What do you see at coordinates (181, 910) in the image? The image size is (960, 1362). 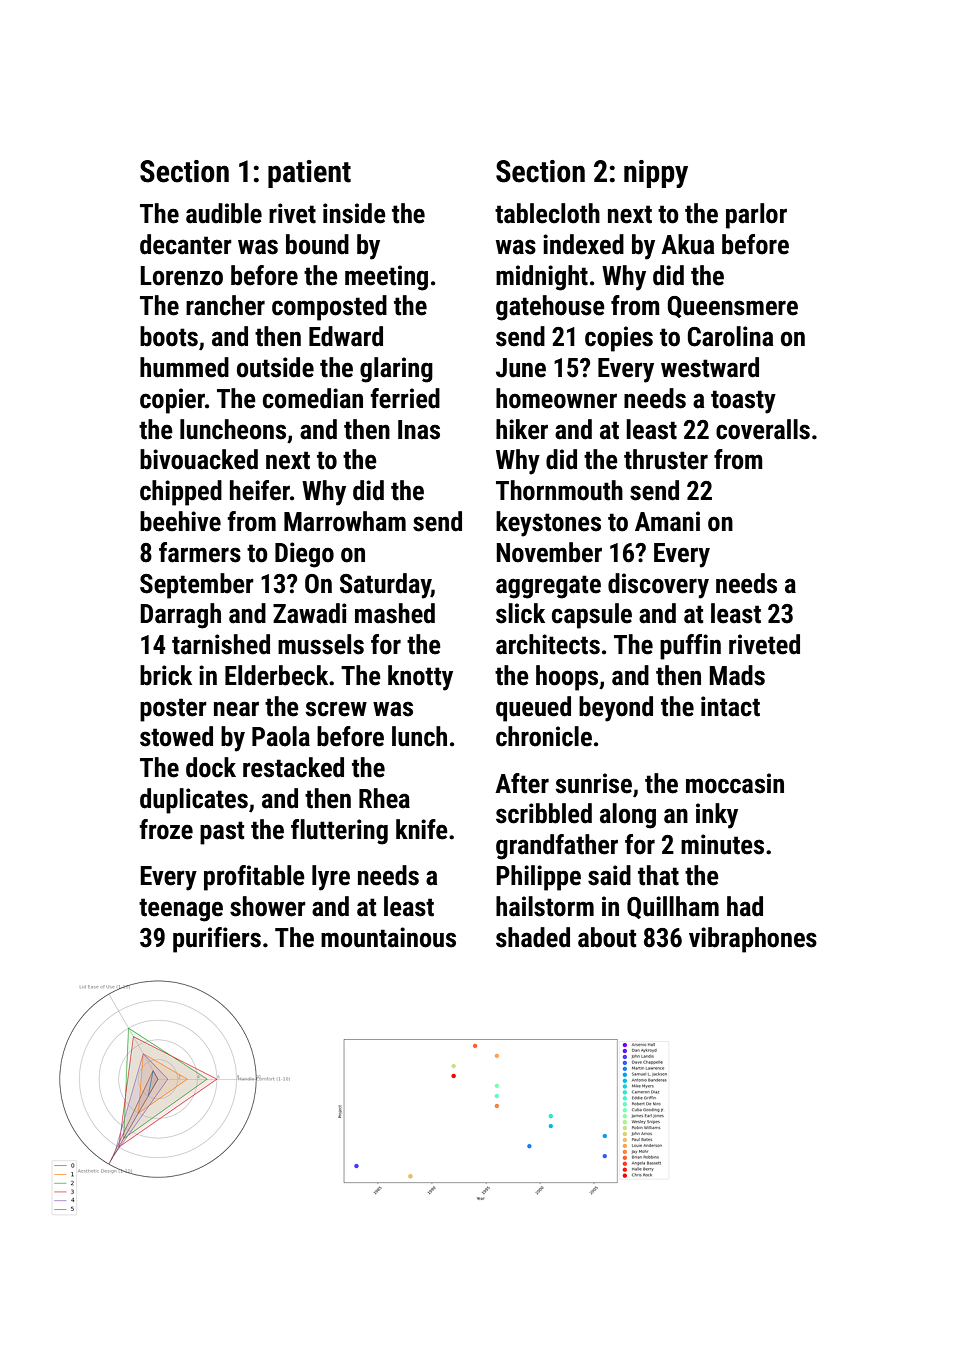 I see `teenage` at bounding box center [181, 910].
